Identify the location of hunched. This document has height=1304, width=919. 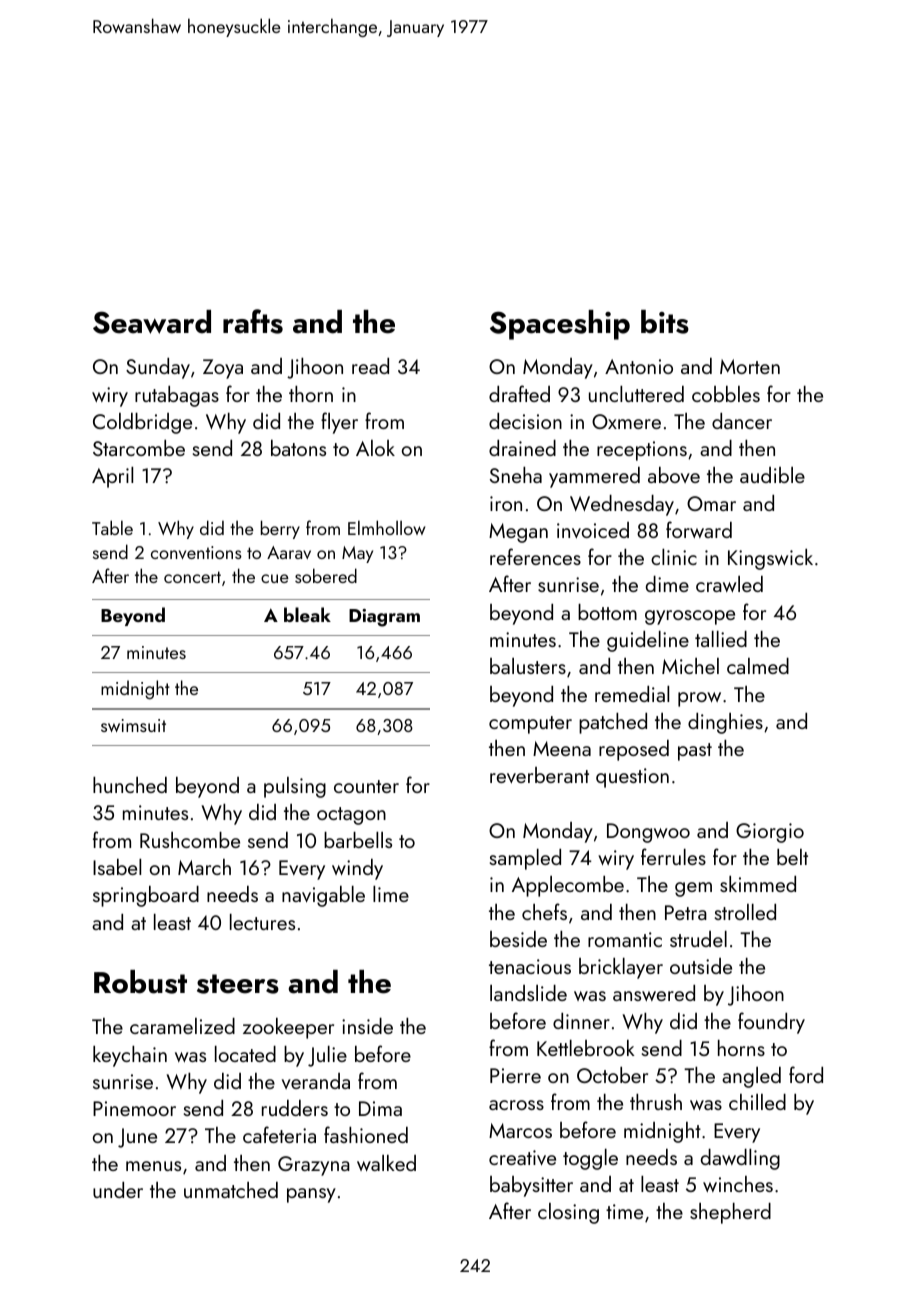
(130, 785).
